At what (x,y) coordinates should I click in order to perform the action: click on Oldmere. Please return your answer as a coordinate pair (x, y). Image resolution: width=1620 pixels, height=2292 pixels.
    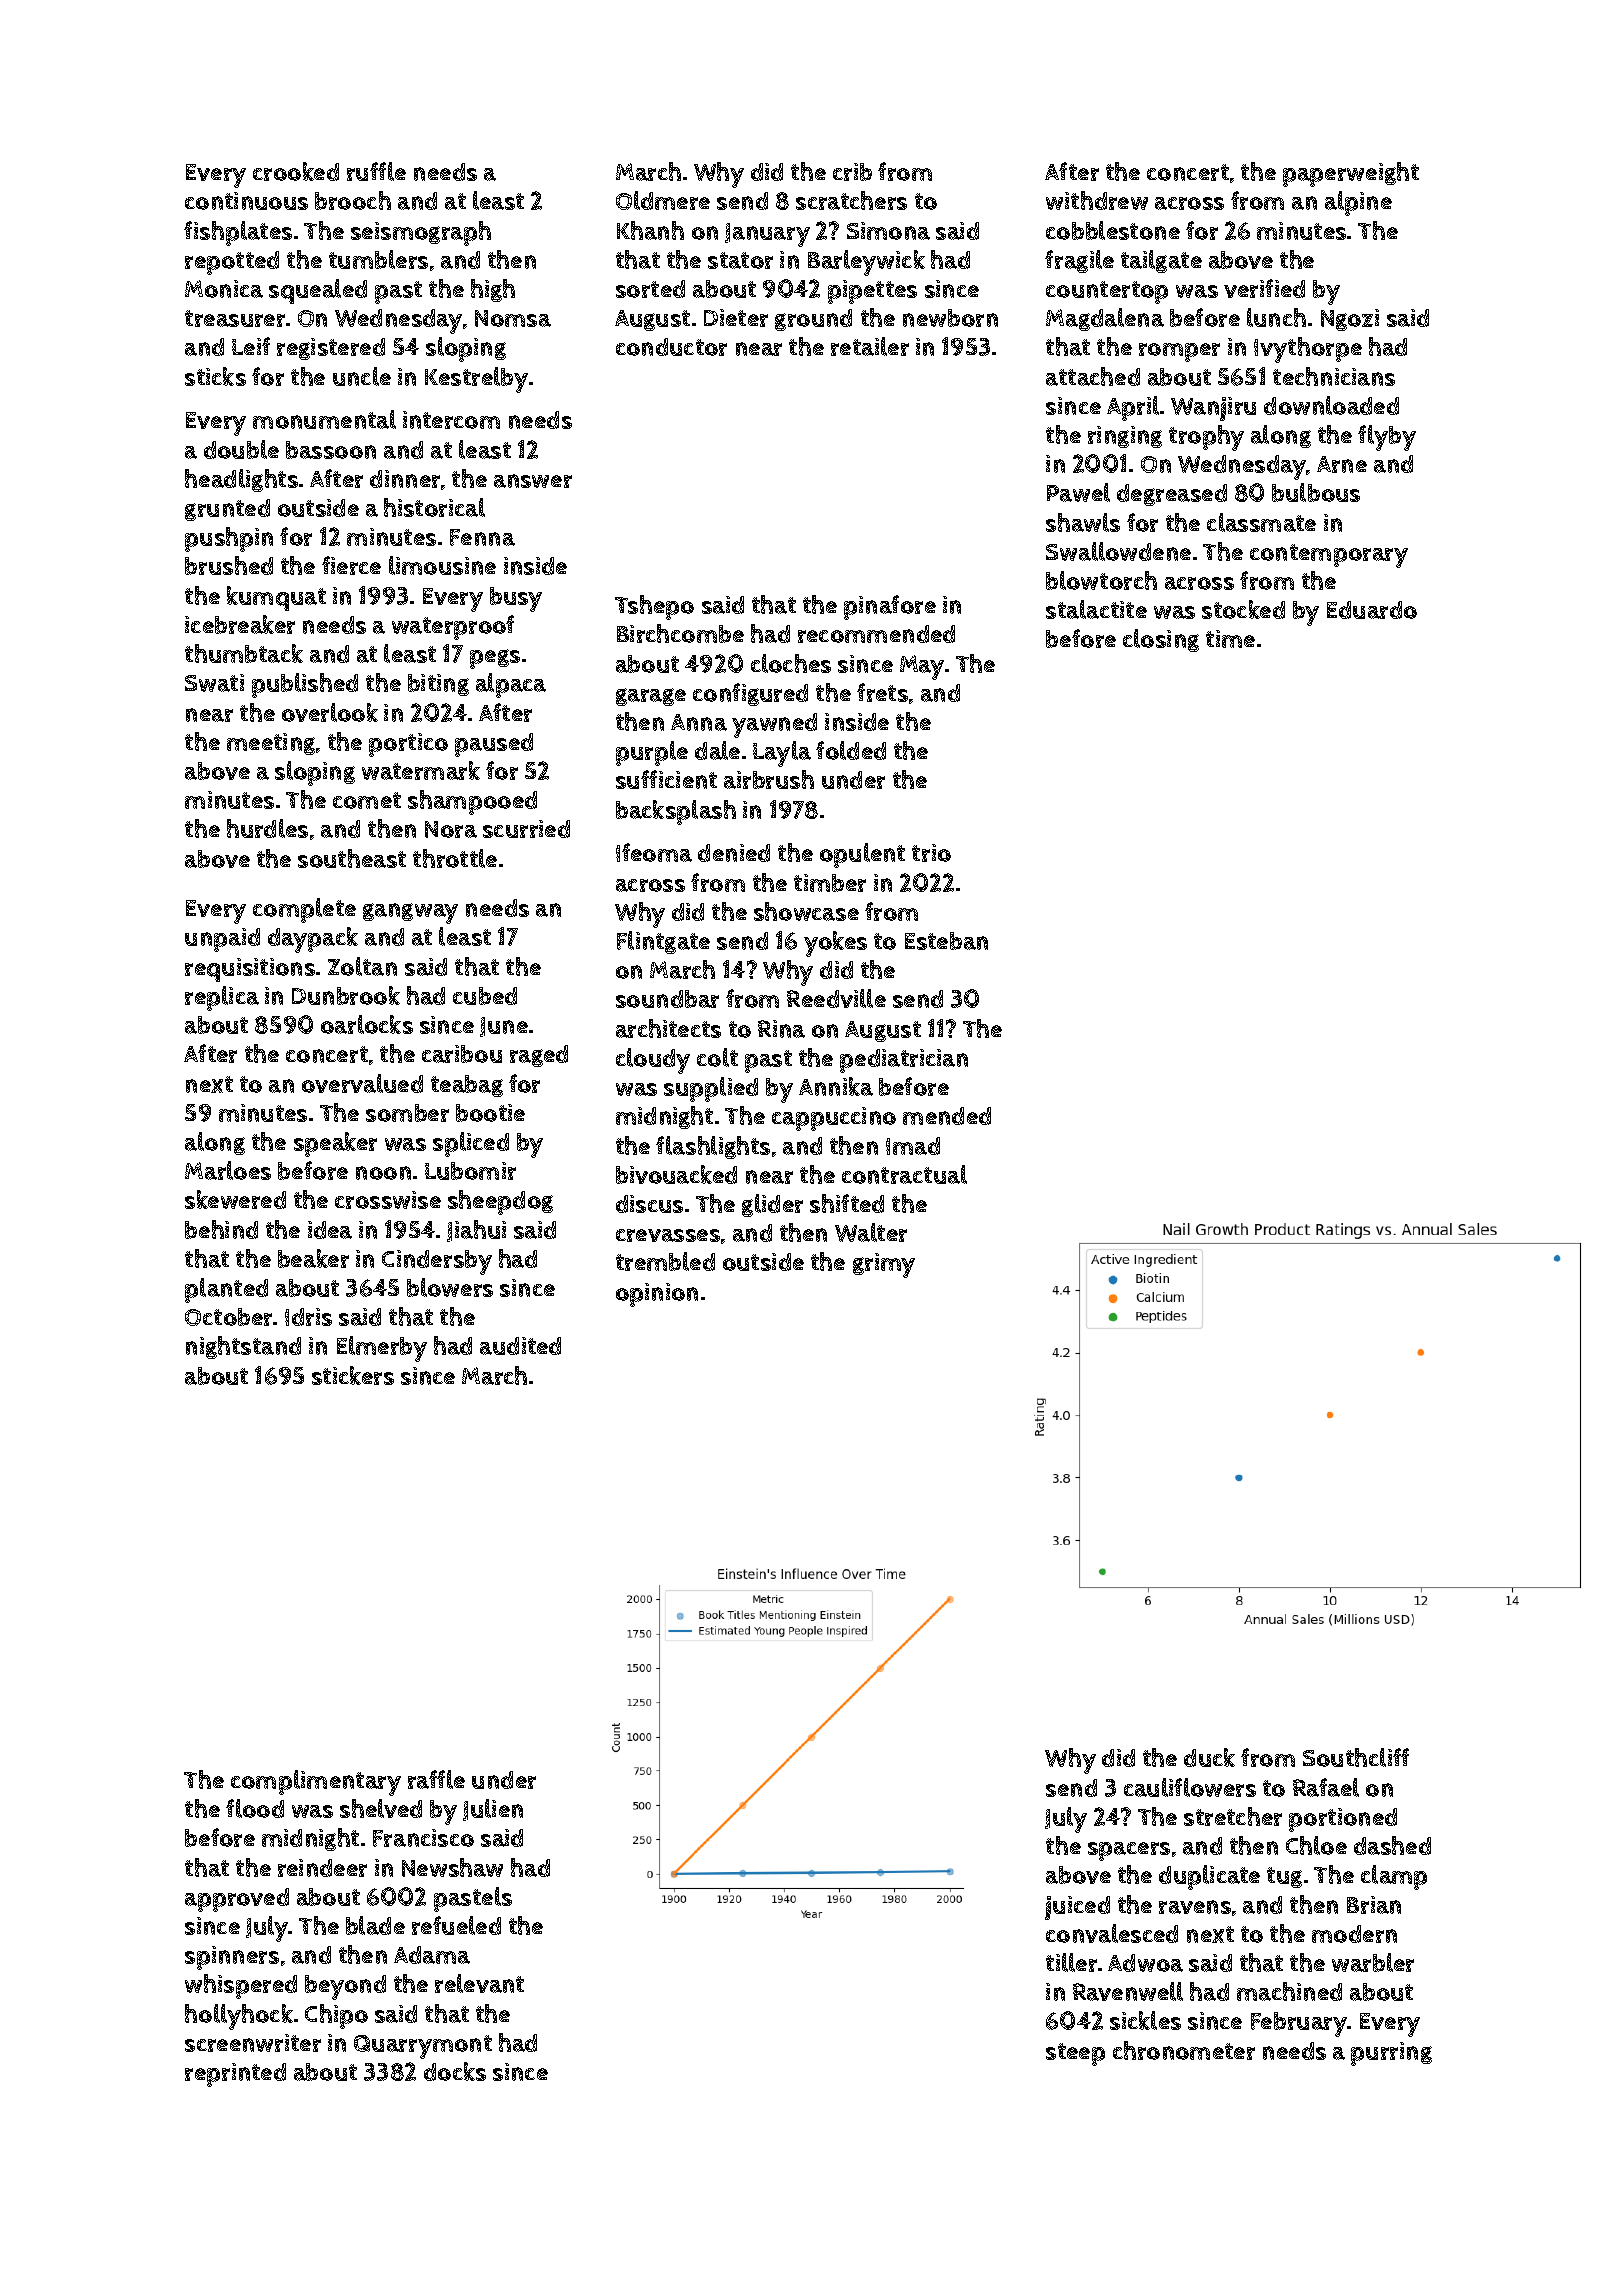
    Looking at the image, I should click on (663, 200).
